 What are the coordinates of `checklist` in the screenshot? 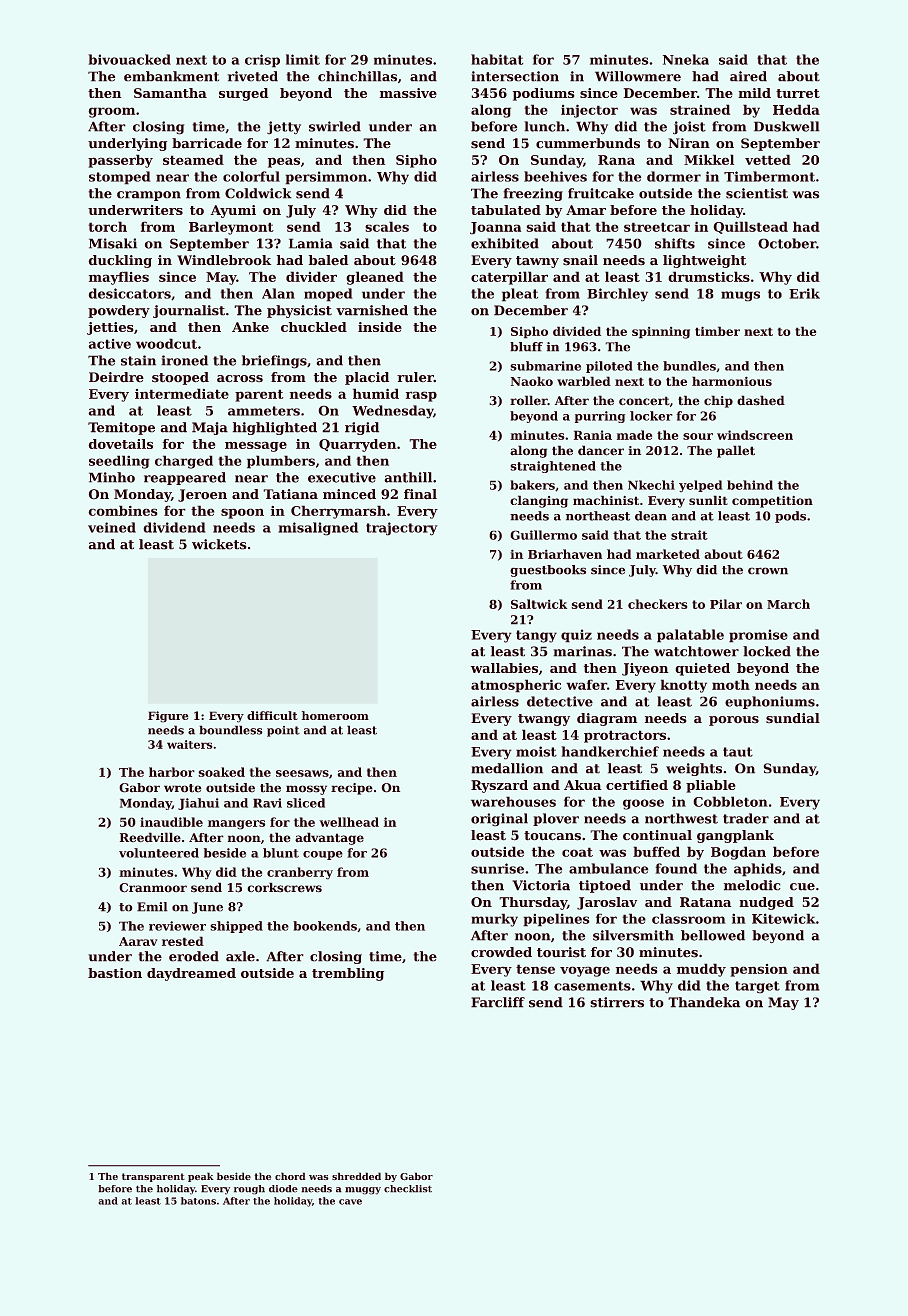 It's located at (408, 1188).
